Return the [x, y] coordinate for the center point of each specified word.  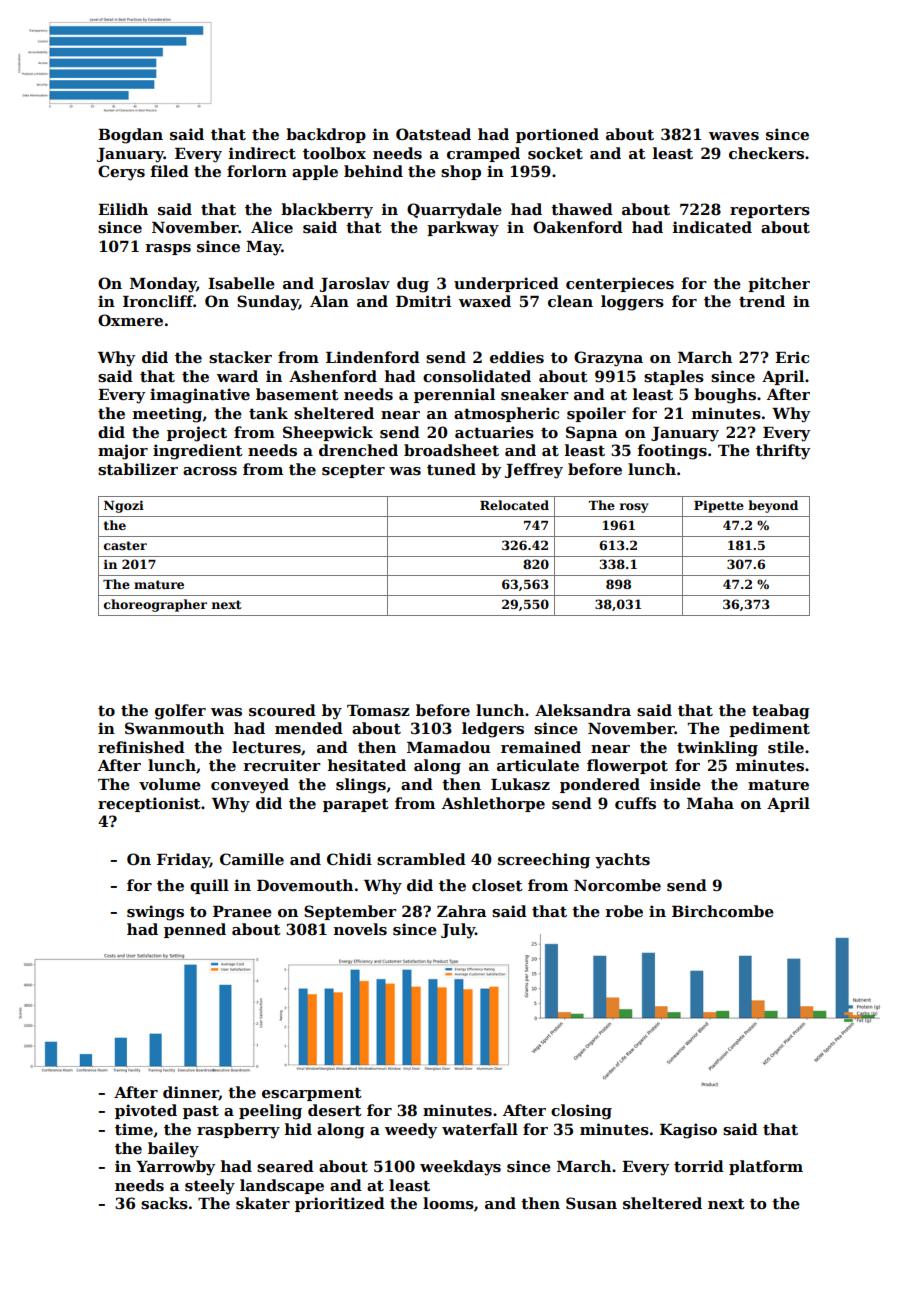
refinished [141, 747]
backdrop [326, 135]
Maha [710, 803]
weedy [411, 1131]
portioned [557, 135]
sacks [164, 1203]
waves [734, 136]
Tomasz [378, 710]
